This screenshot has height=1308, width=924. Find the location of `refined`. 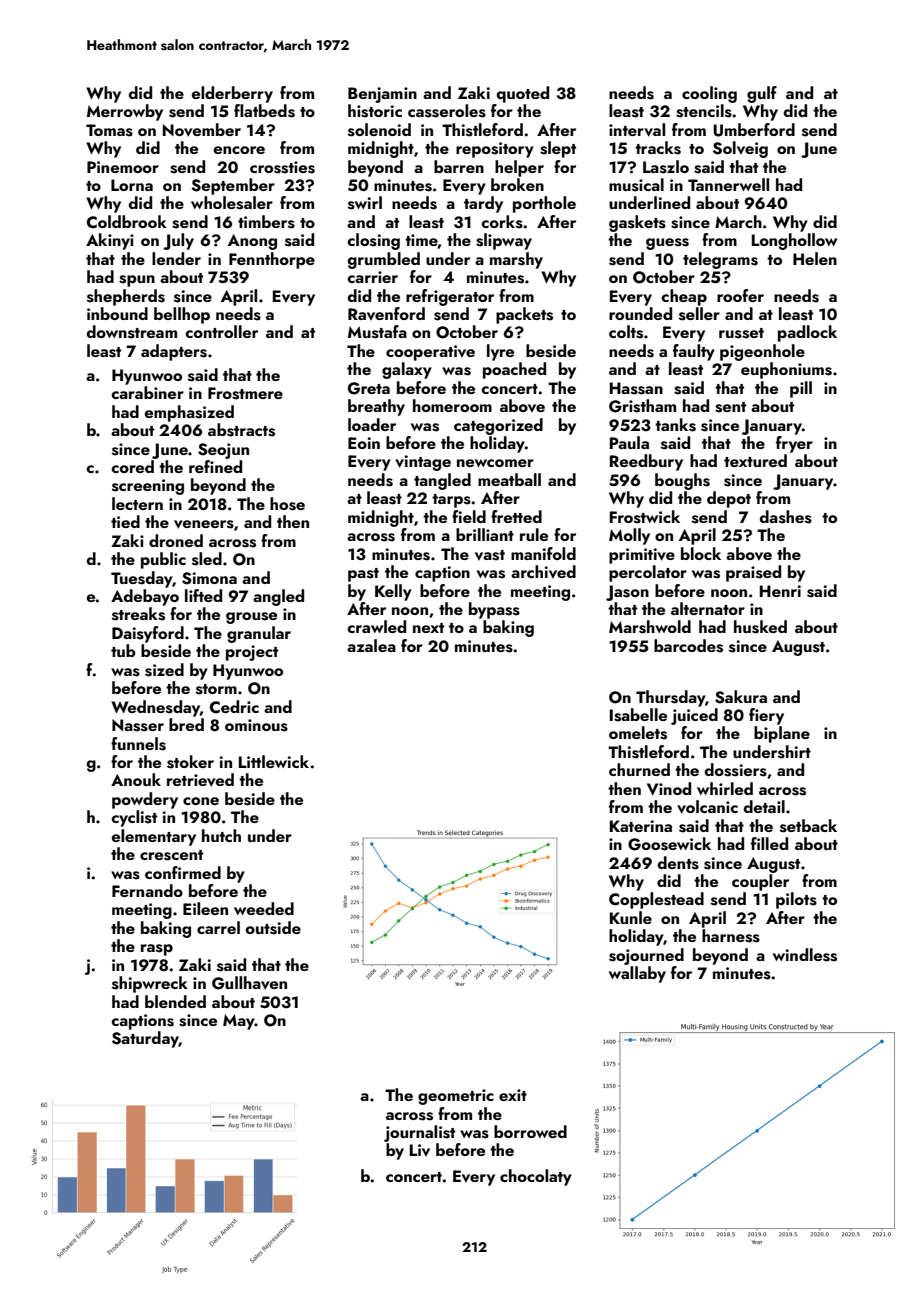

refined is located at coordinates (215, 466).
